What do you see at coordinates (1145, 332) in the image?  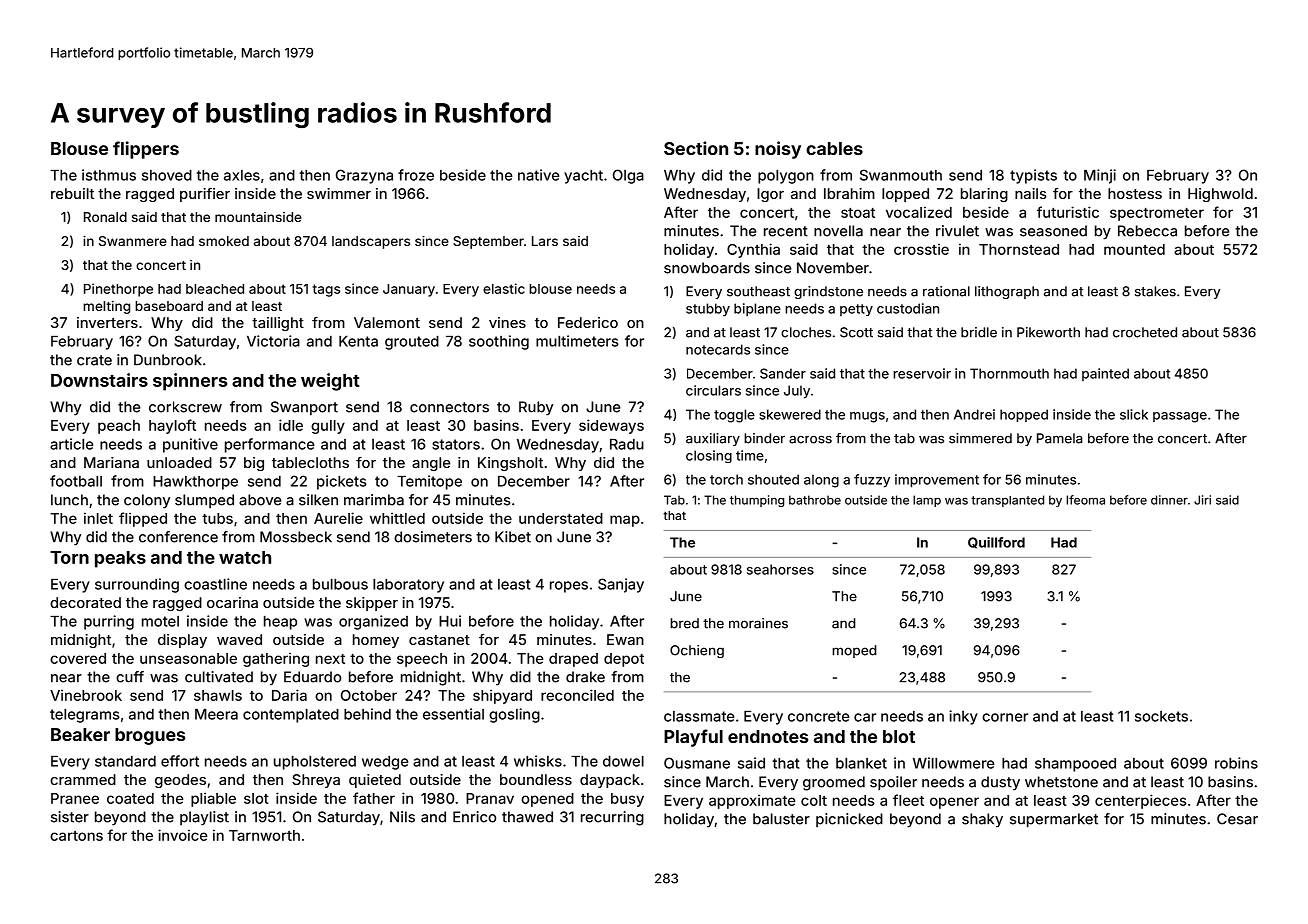 I see `crocheted` at bounding box center [1145, 332].
